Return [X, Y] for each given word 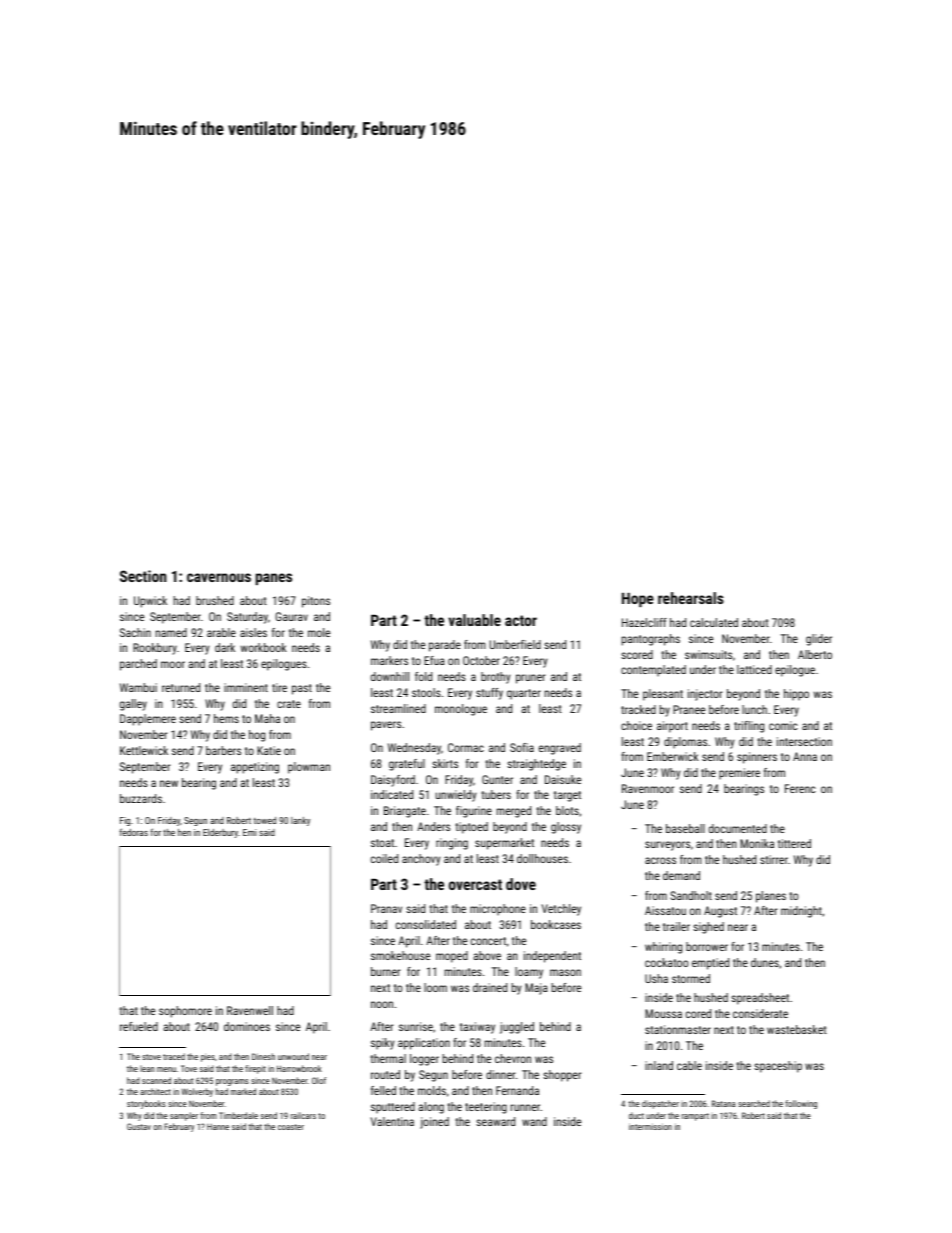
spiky [383, 1044]
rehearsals [691, 598]
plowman [309, 768]
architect [155, 1091]
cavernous [219, 577]
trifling [749, 727]
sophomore [185, 1012]
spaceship [778, 1067]
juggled [517, 1028]
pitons [316, 602]
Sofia [522, 747]
